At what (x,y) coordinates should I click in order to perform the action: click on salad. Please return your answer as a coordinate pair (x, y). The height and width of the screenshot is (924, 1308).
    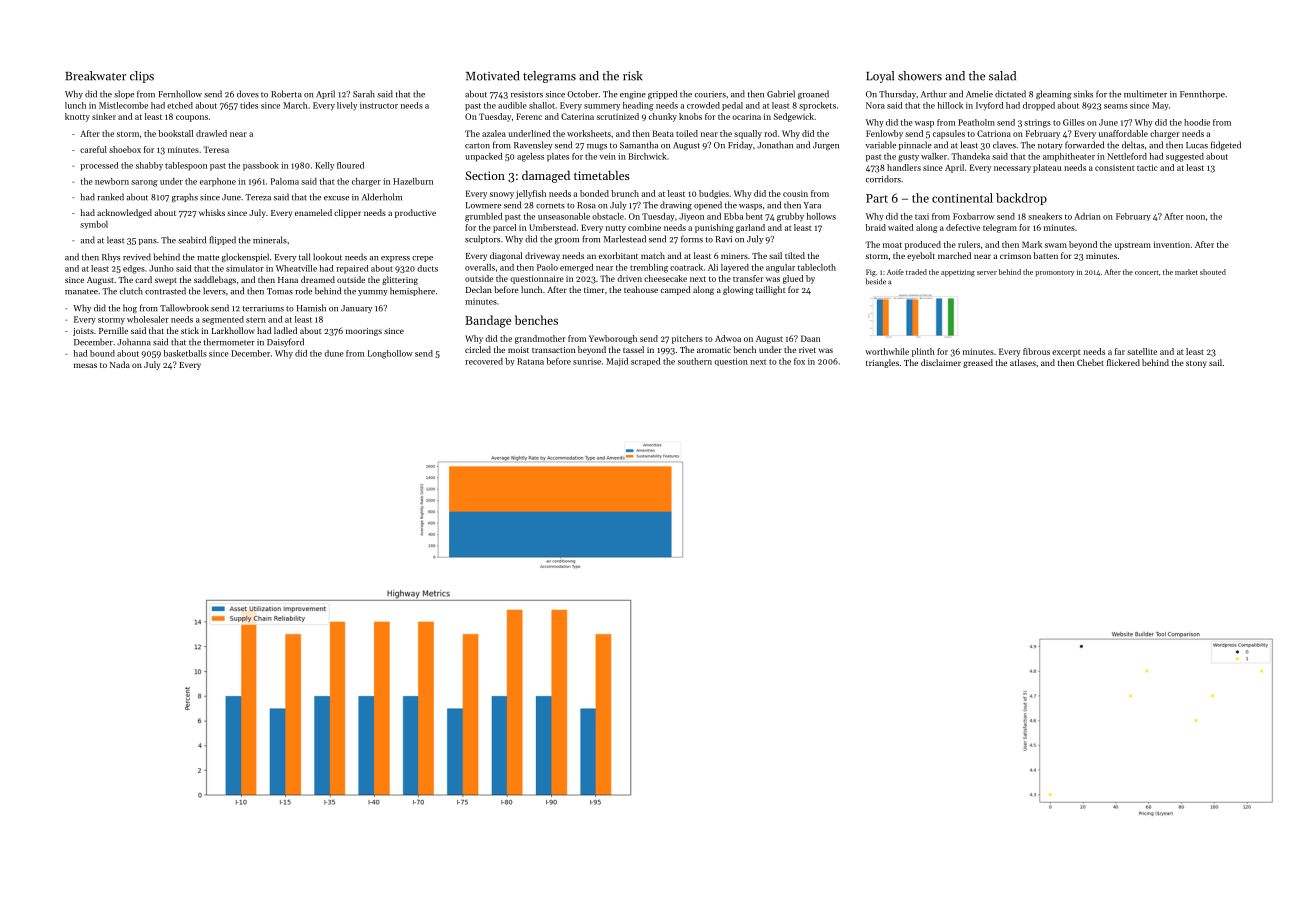
    Looking at the image, I should click on (1002, 76).
